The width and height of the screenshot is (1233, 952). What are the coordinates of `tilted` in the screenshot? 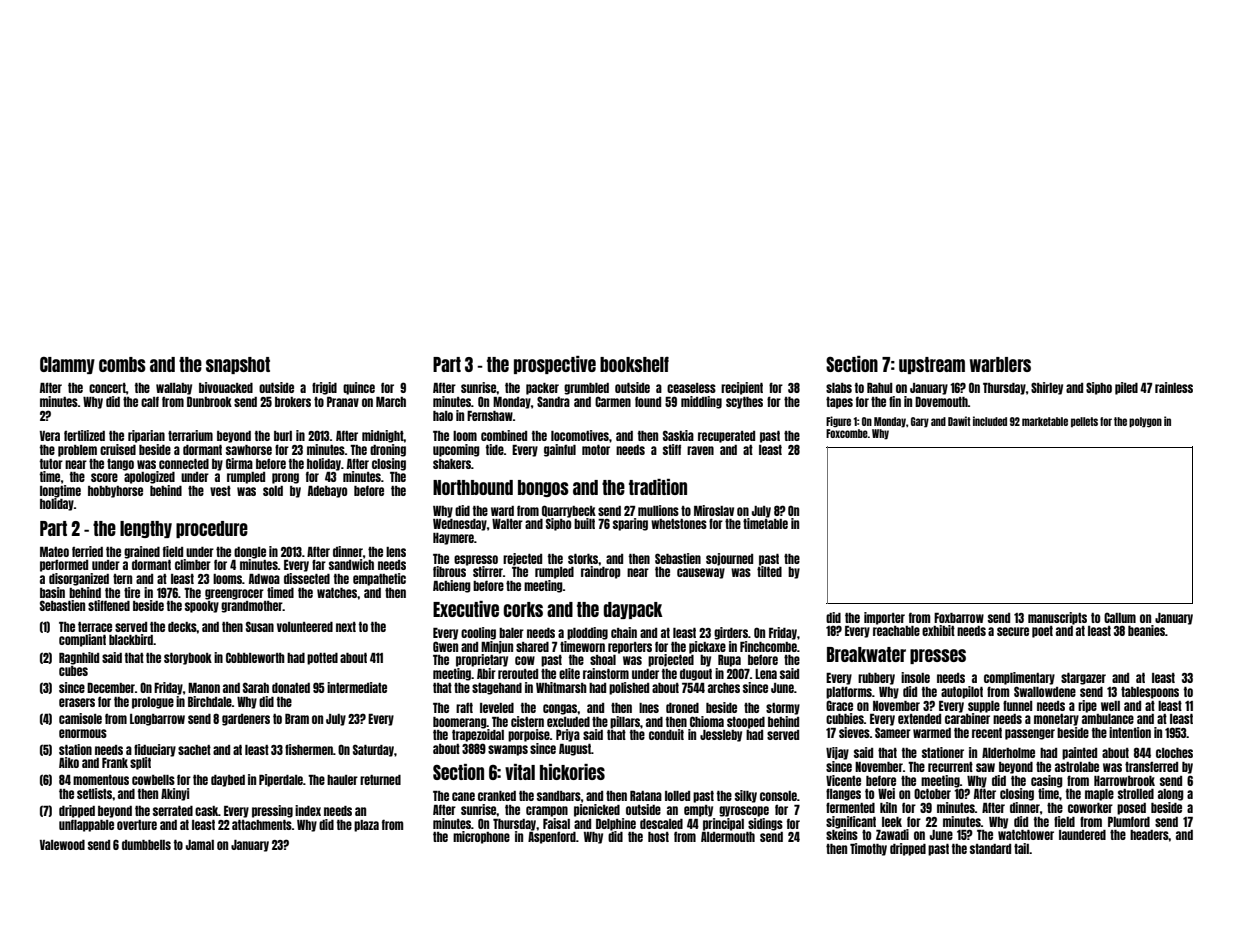 It's located at (769, 571).
